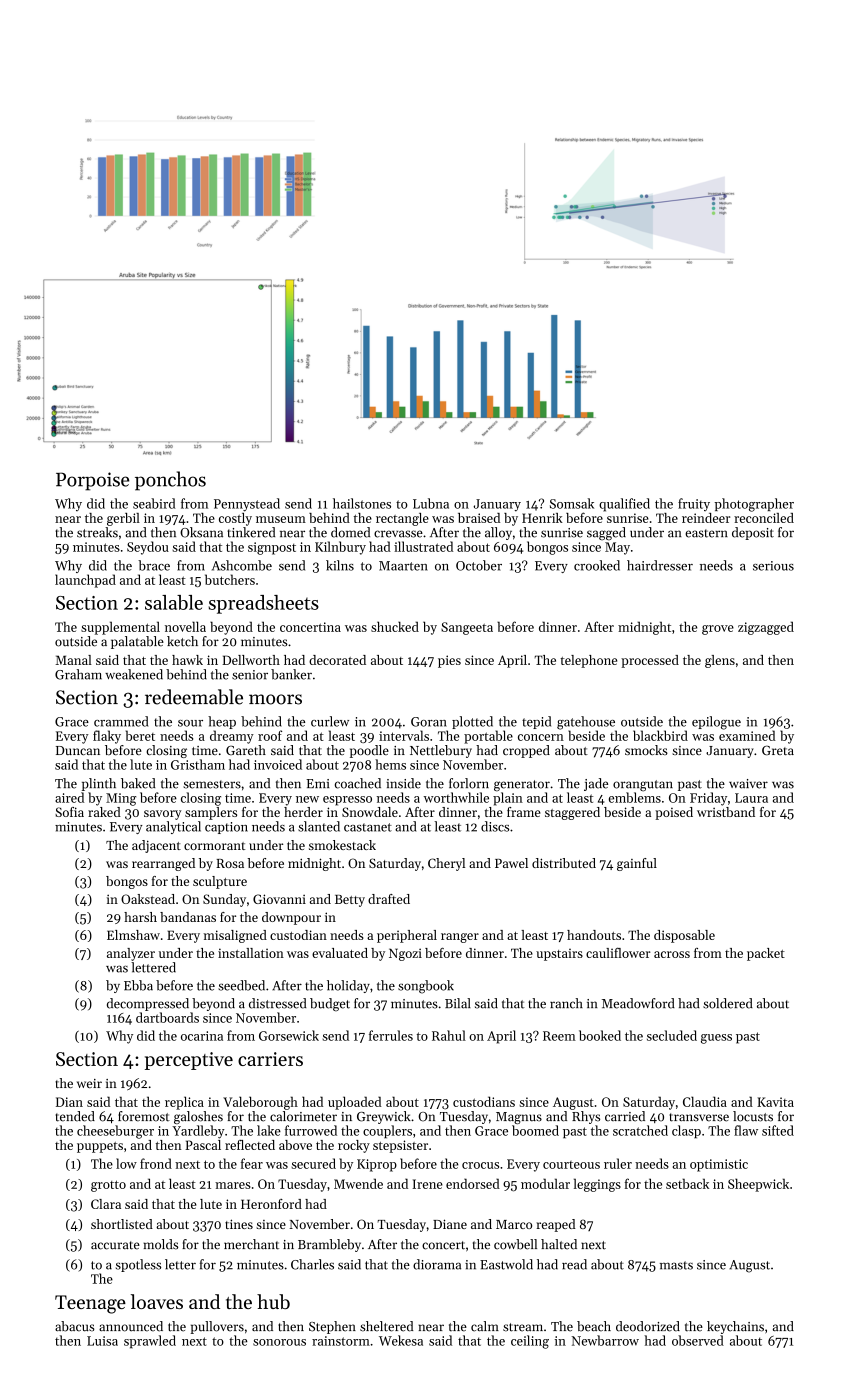 This screenshot has width=849, height=1400. I want to click on guess, so click(716, 1039).
